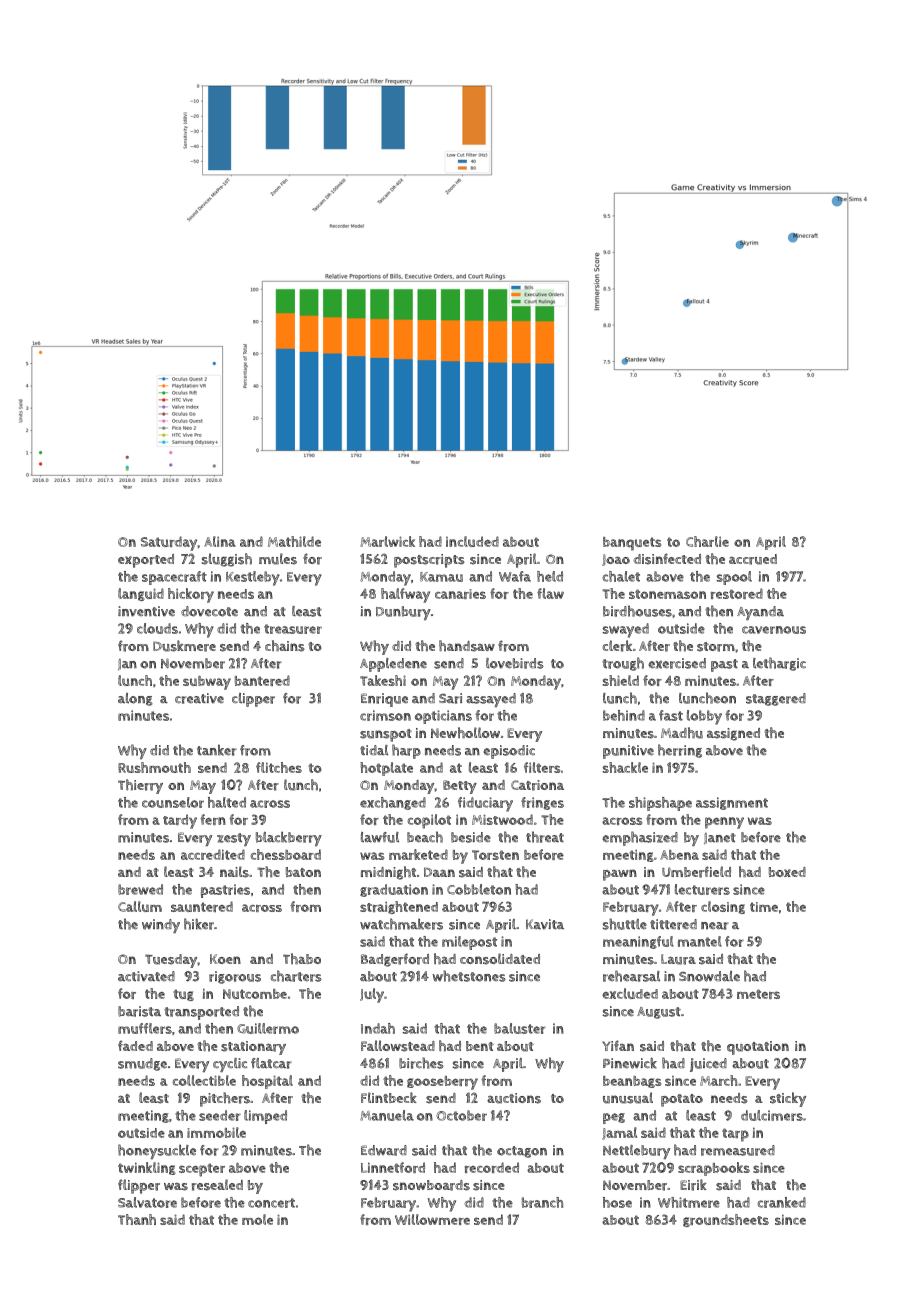  Describe the element at coordinates (715, 926) in the screenshot. I see `near` at that location.
